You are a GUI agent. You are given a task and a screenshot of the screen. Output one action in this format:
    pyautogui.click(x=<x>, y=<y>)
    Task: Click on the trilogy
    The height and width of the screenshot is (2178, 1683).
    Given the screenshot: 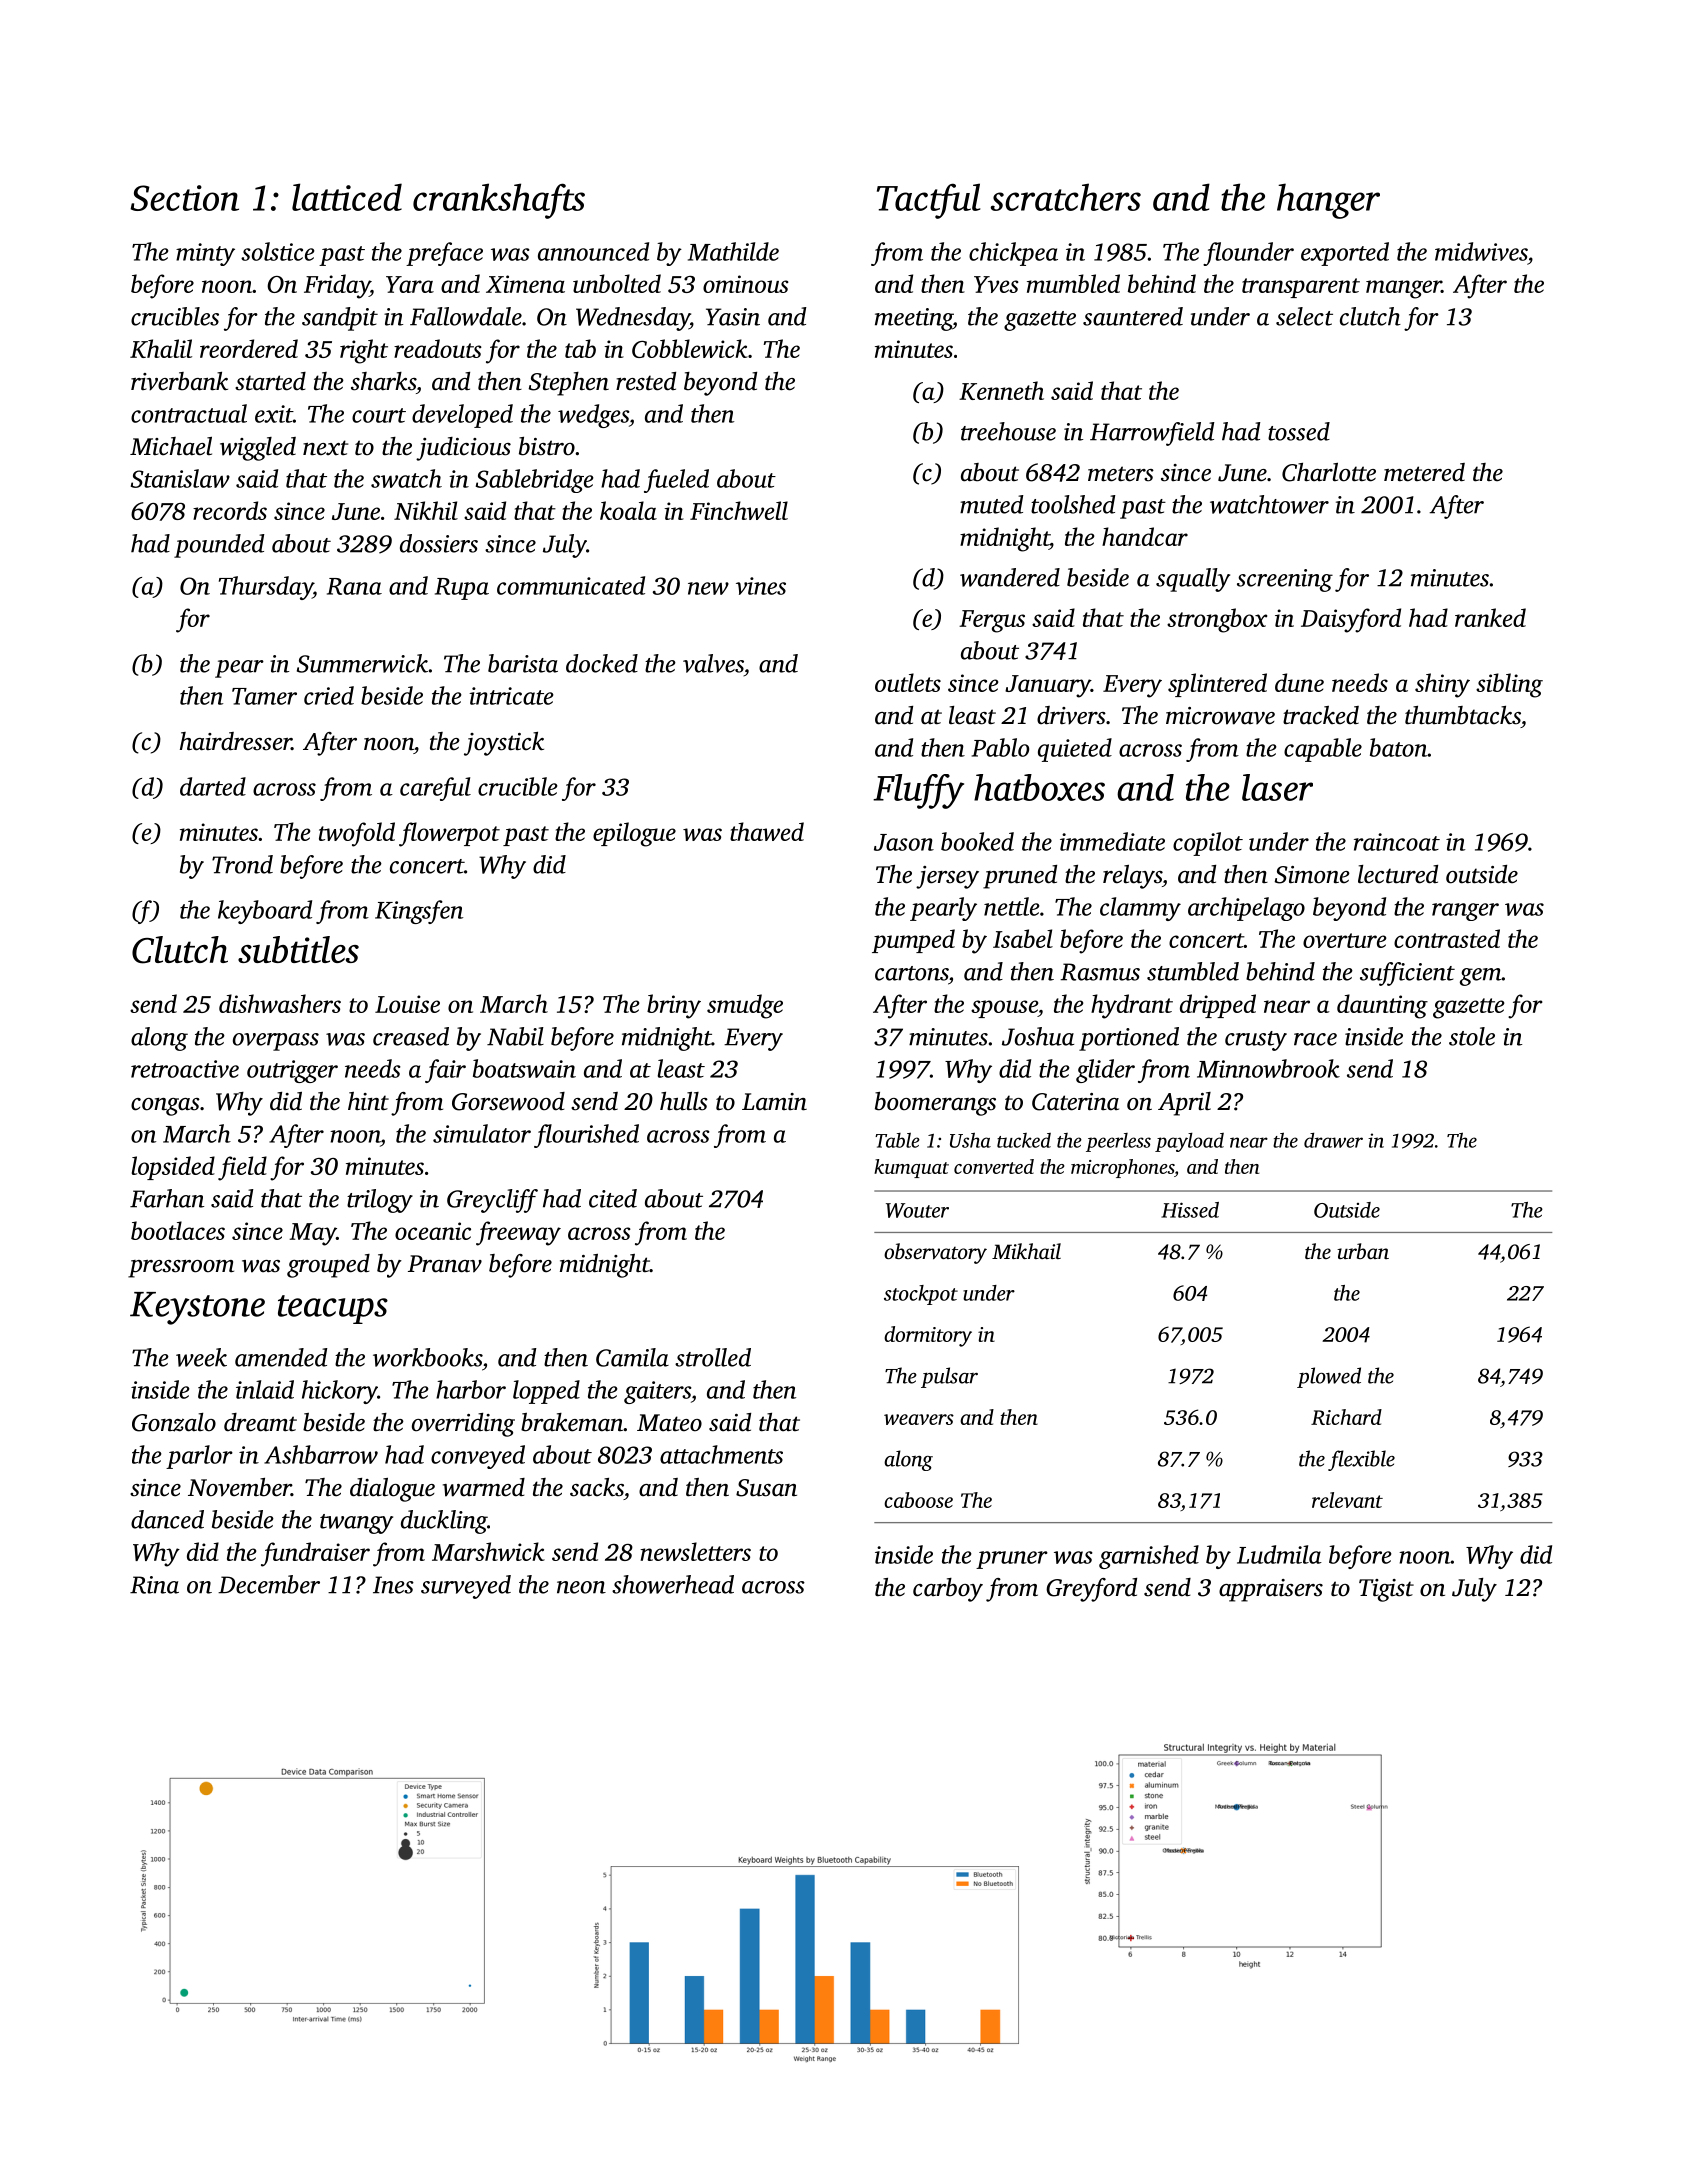 What is the action you would take?
    pyautogui.click(x=380, y=1201)
